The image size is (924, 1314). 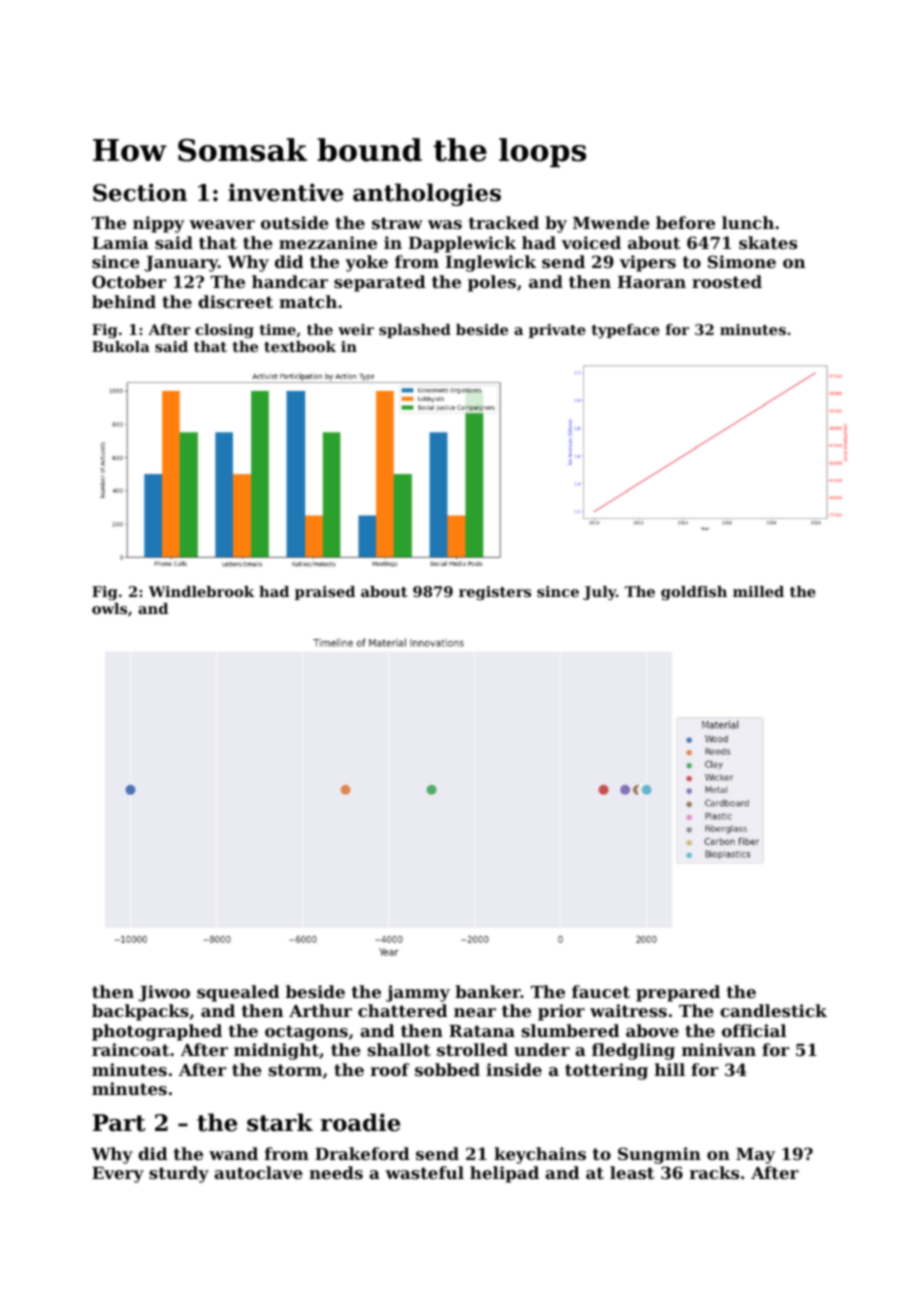 I want to click on registers, so click(x=495, y=593).
